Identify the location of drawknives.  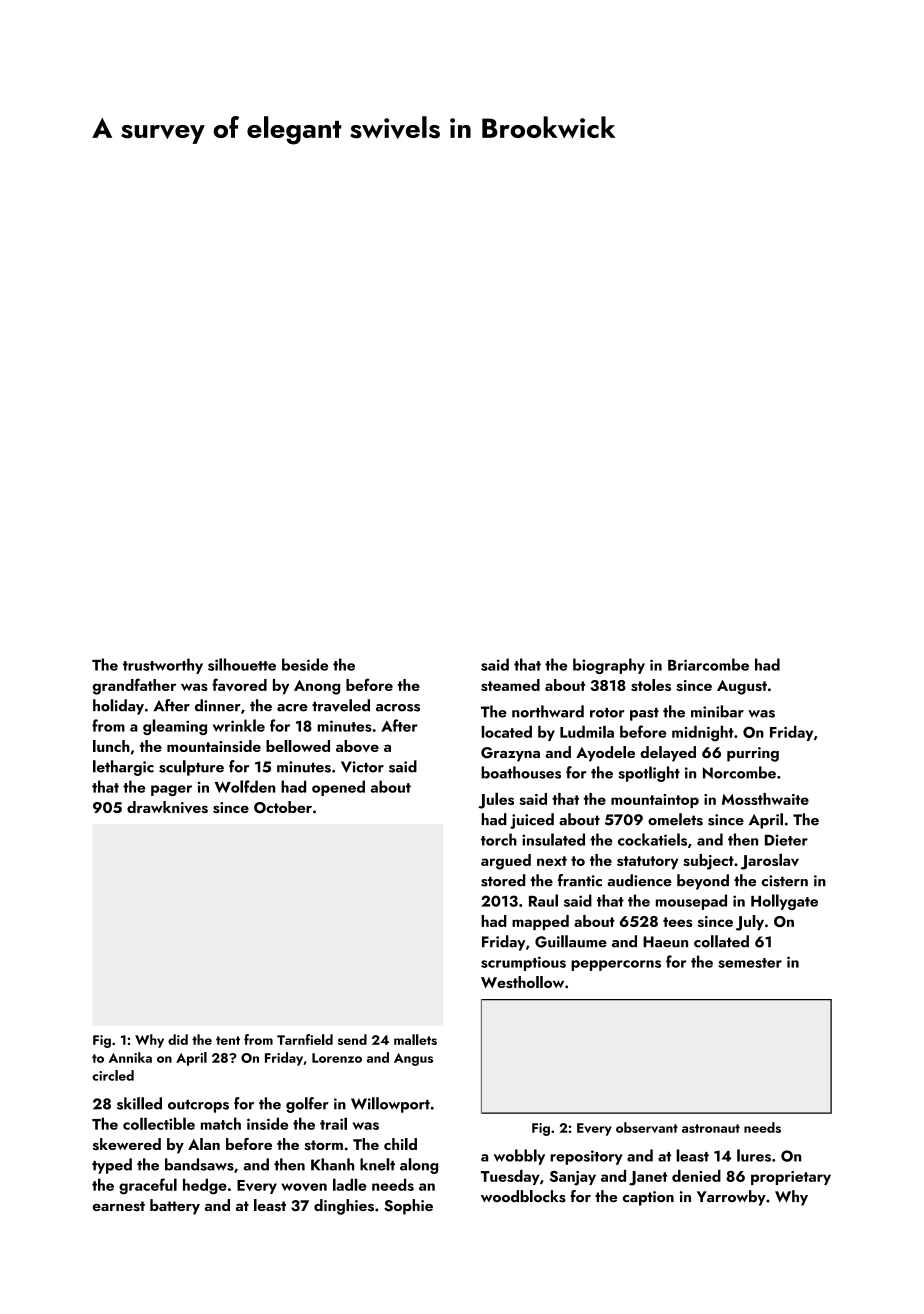
(167, 807).
